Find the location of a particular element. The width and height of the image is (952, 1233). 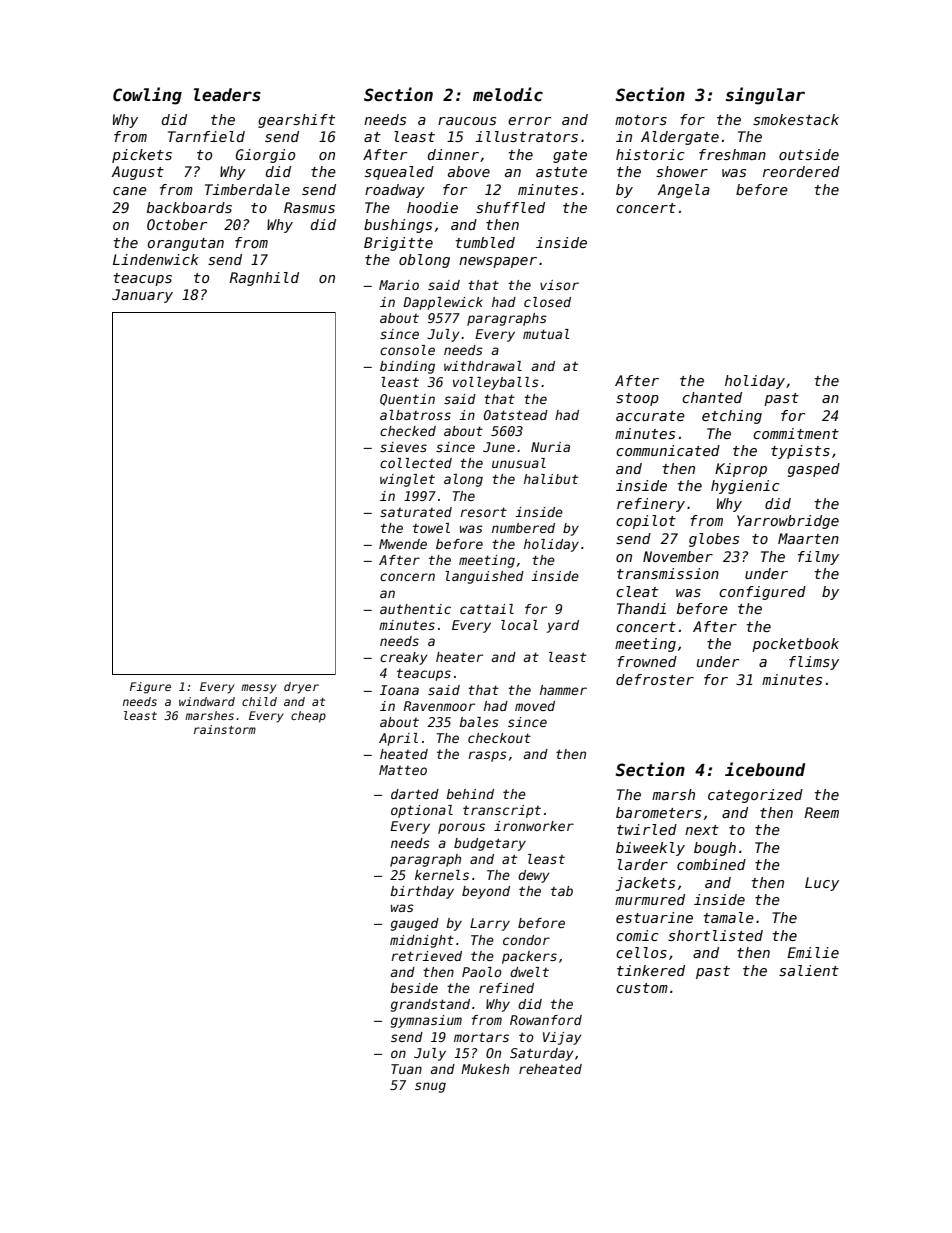

salient is located at coordinates (809, 970).
